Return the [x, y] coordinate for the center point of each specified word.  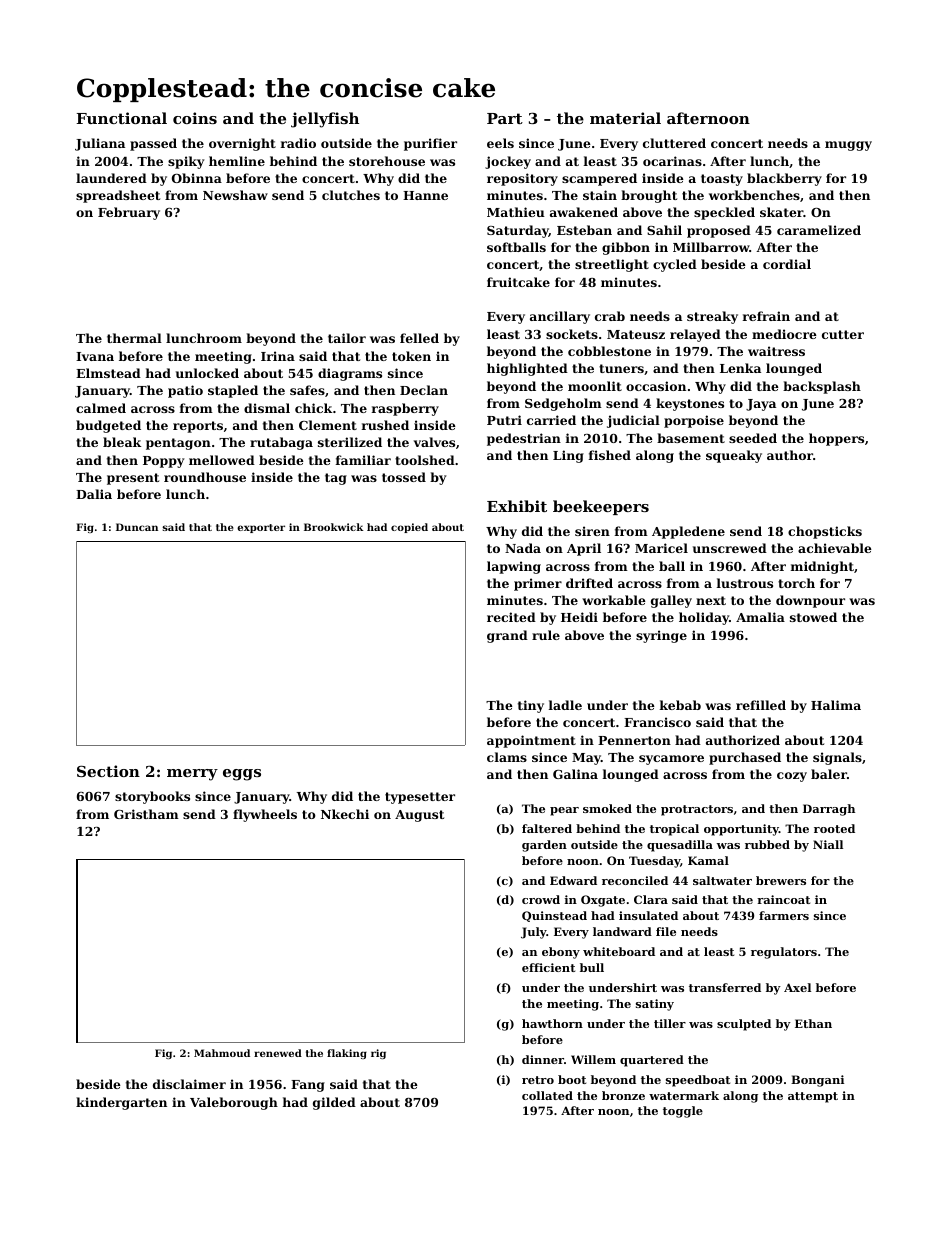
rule [546, 635]
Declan [424, 390]
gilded [334, 1103]
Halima [836, 705]
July [534, 933]
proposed [719, 231]
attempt [813, 1097]
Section [108, 771]
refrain [766, 316]
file [666, 931]
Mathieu [516, 212]
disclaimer [189, 1084]
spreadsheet [118, 196]
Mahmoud [222, 1053]
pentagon [178, 444]
